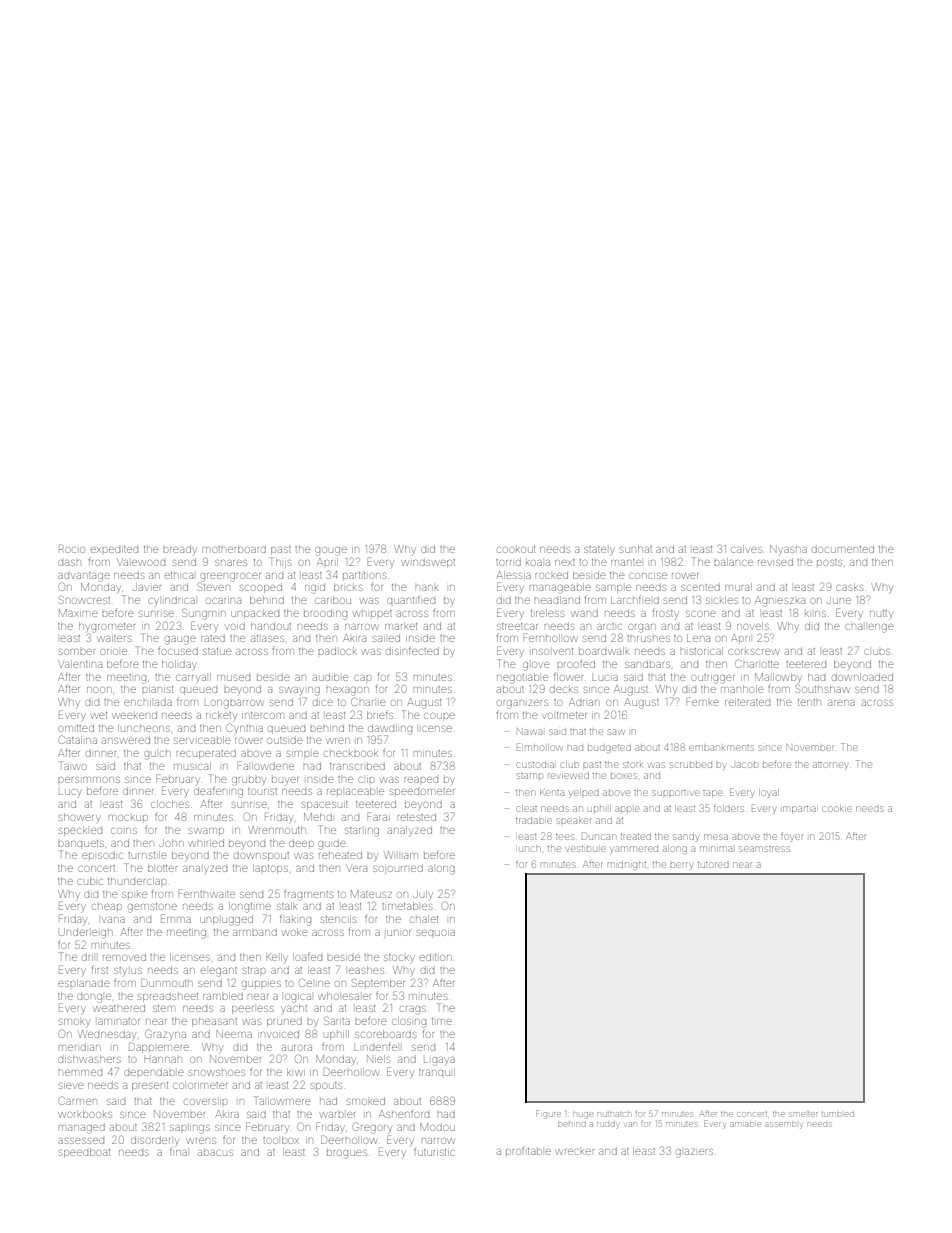 This image has width=952, height=1233. I want to click on outside, so click(285, 740).
